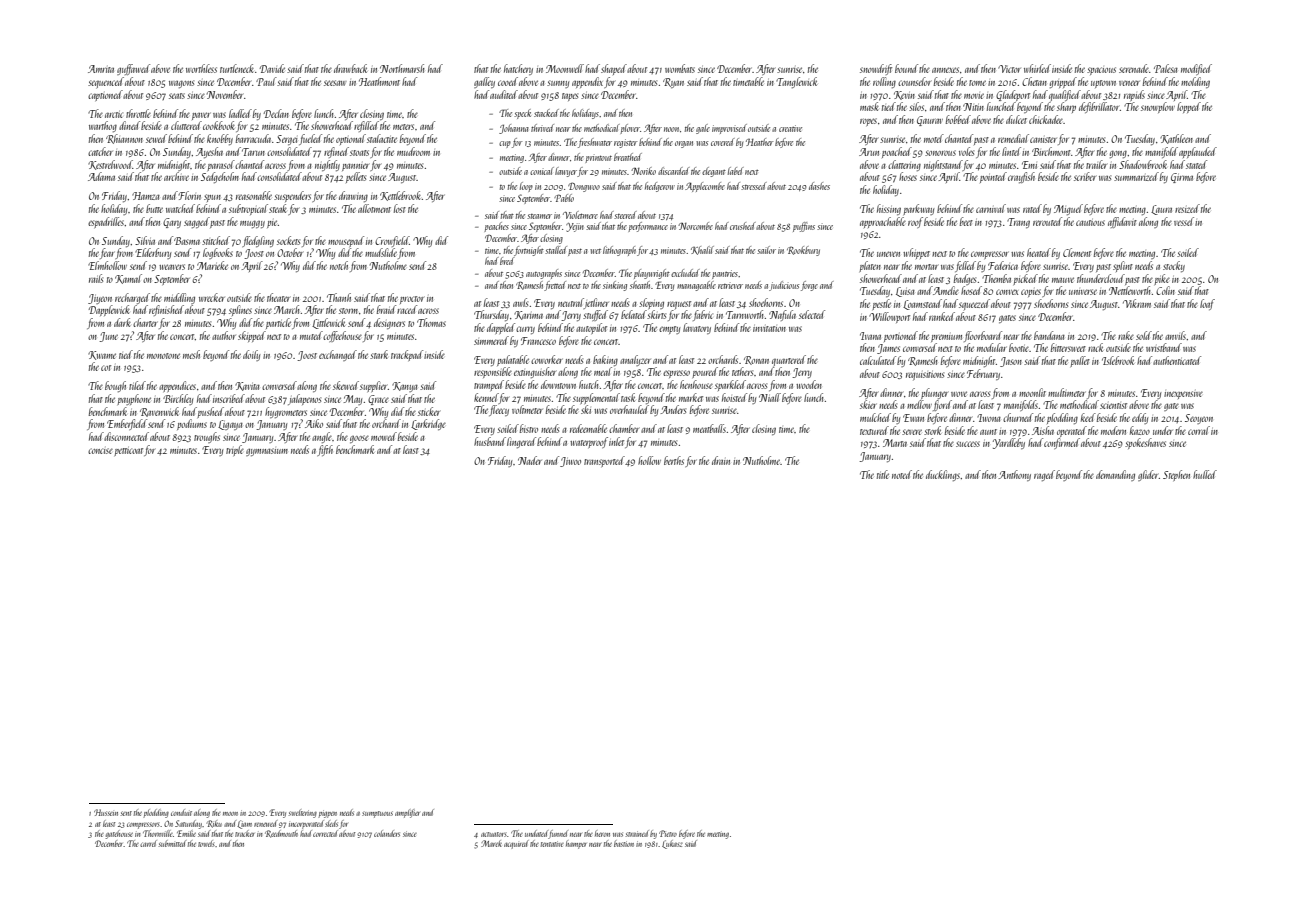  What do you see at coordinates (106, 812) in the screenshot?
I see `Hussein` at bounding box center [106, 812].
